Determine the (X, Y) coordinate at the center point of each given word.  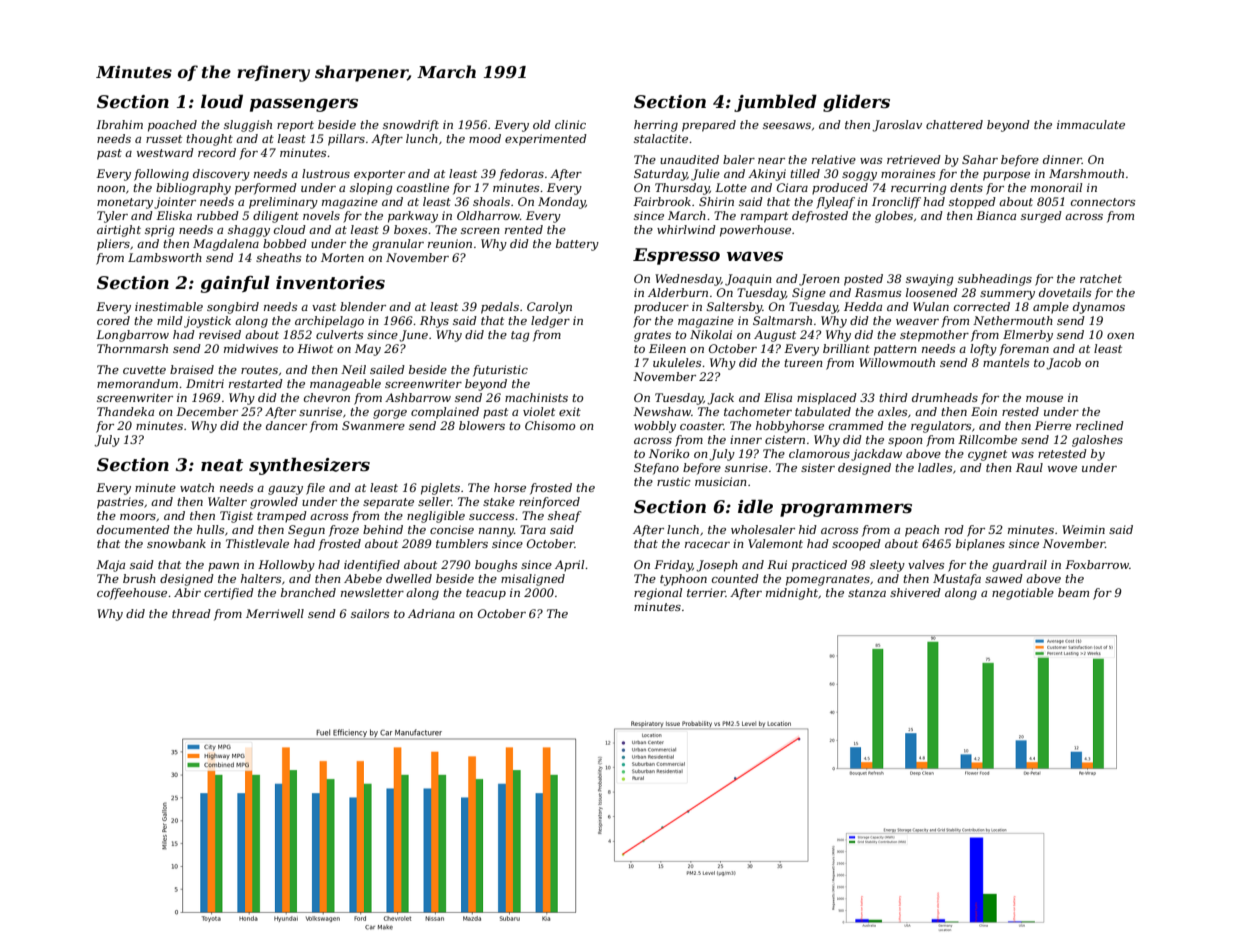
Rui (777, 564)
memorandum (137, 383)
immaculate (1091, 124)
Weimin (1083, 529)
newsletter (372, 592)
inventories (330, 283)
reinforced (549, 503)
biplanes (980, 545)
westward (165, 152)
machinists (536, 397)
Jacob (1063, 364)
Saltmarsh (782, 320)
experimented (546, 140)
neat (222, 465)
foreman (1024, 350)
